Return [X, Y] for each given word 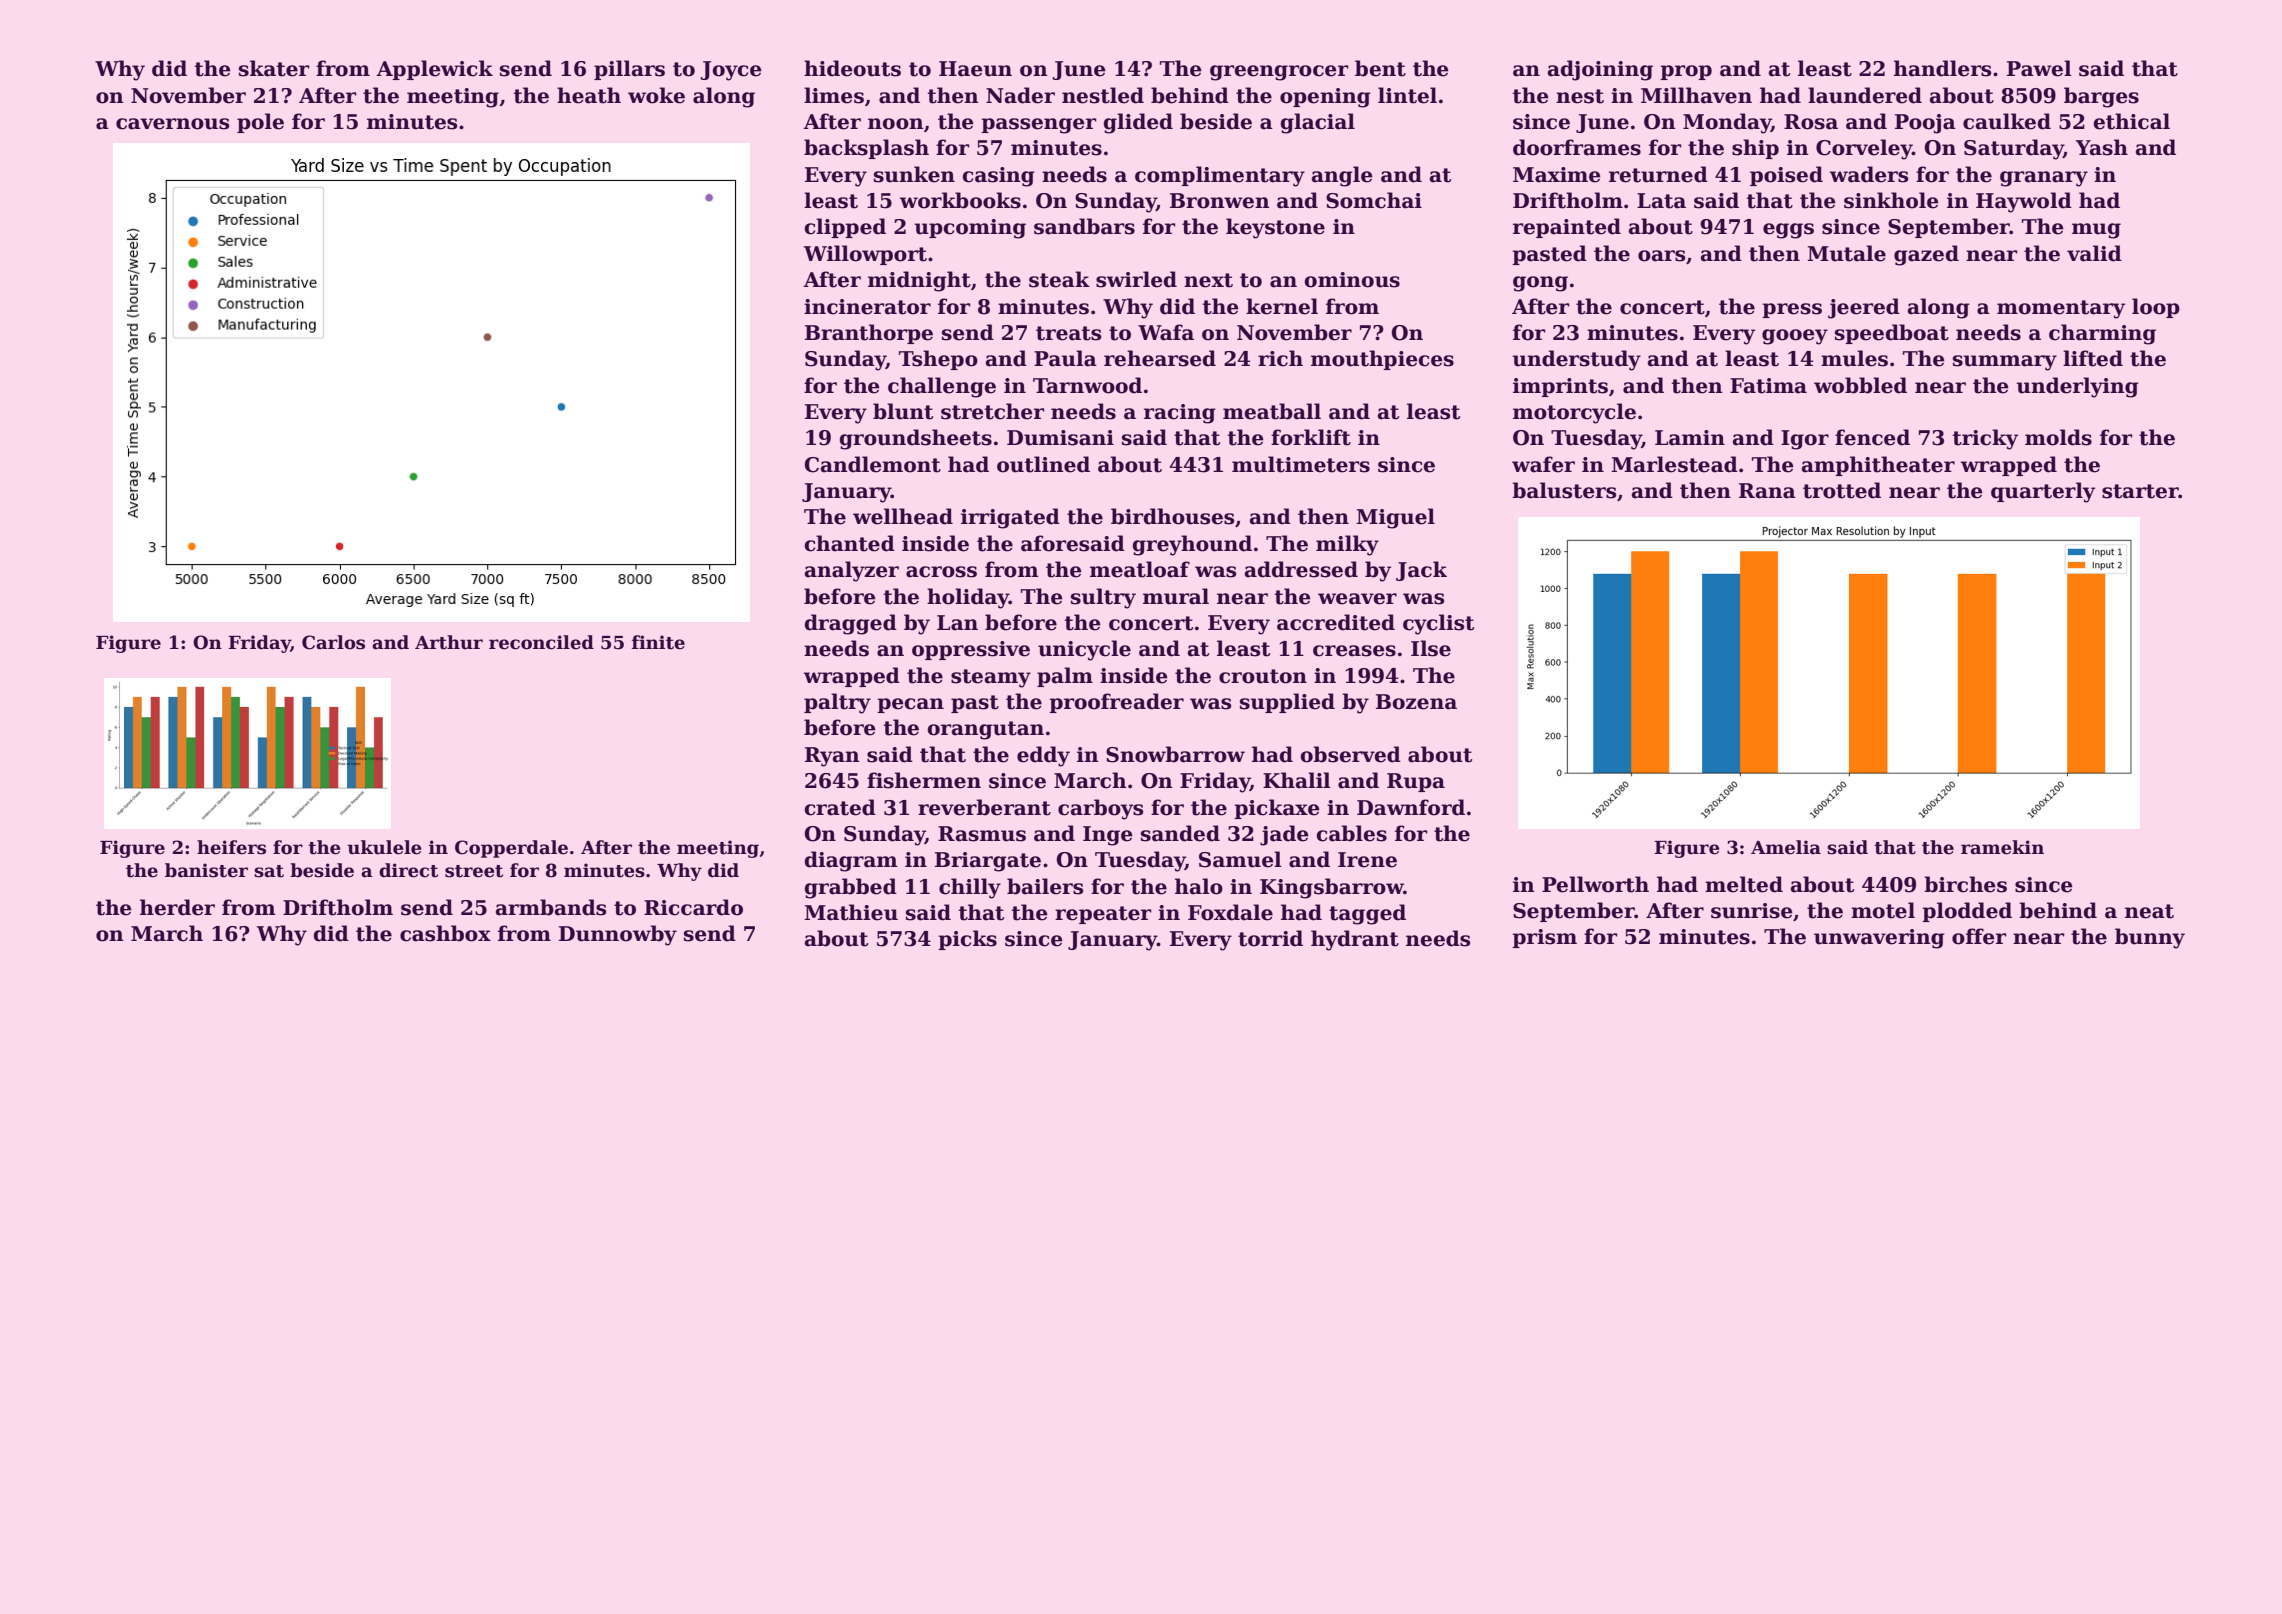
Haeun [975, 69]
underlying [2077, 387]
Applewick [434, 70]
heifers [231, 847]
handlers [1942, 68]
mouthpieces [1382, 360]
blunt [903, 411]
